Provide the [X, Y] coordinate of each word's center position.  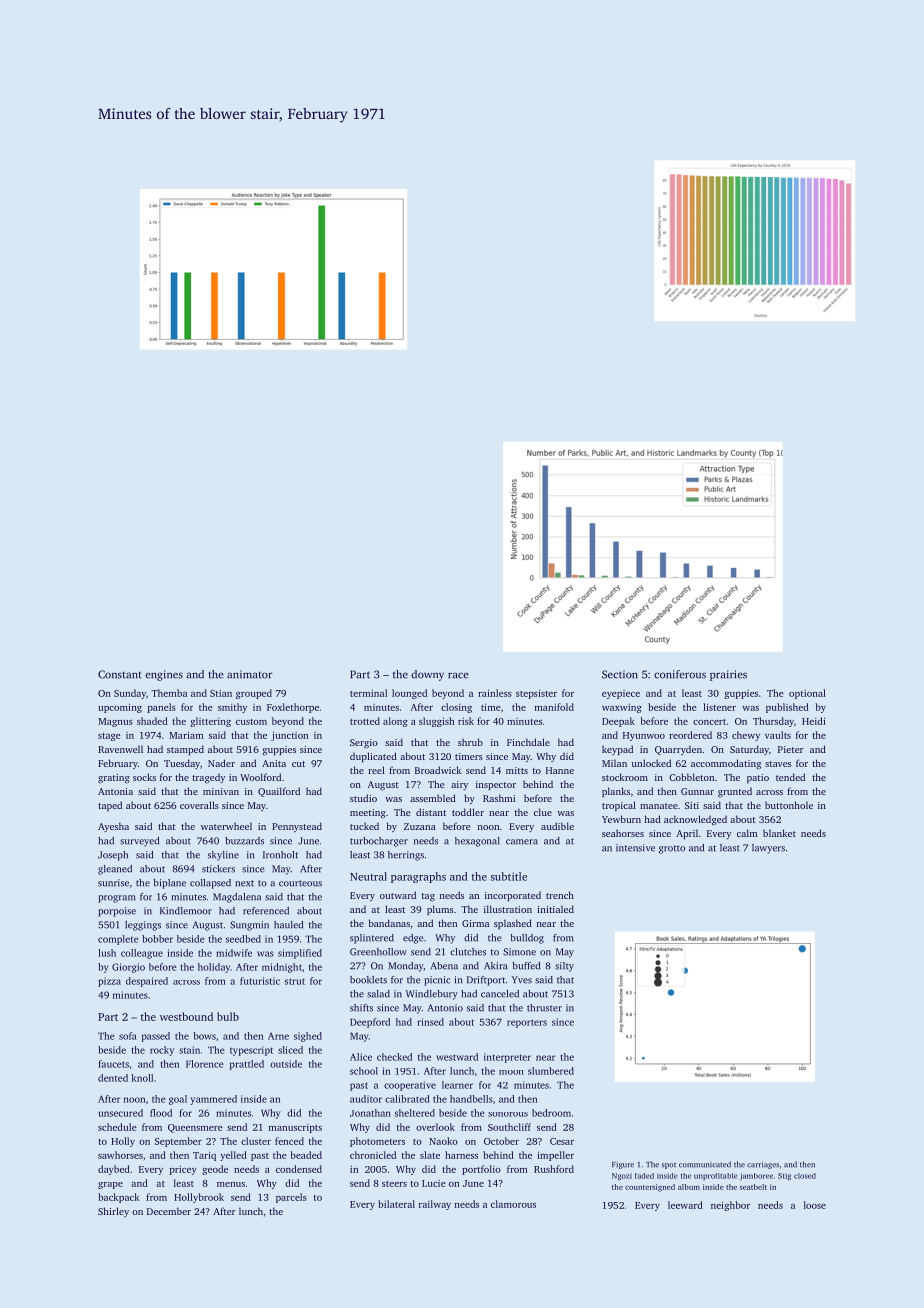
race [458, 675]
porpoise [117, 912]
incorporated [513, 896]
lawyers [768, 849]
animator [250, 674]
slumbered [551, 1071]
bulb [228, 1016]
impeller [555, 1156]
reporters [527, 1023]
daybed [114, 1170]
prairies [728, 675]
